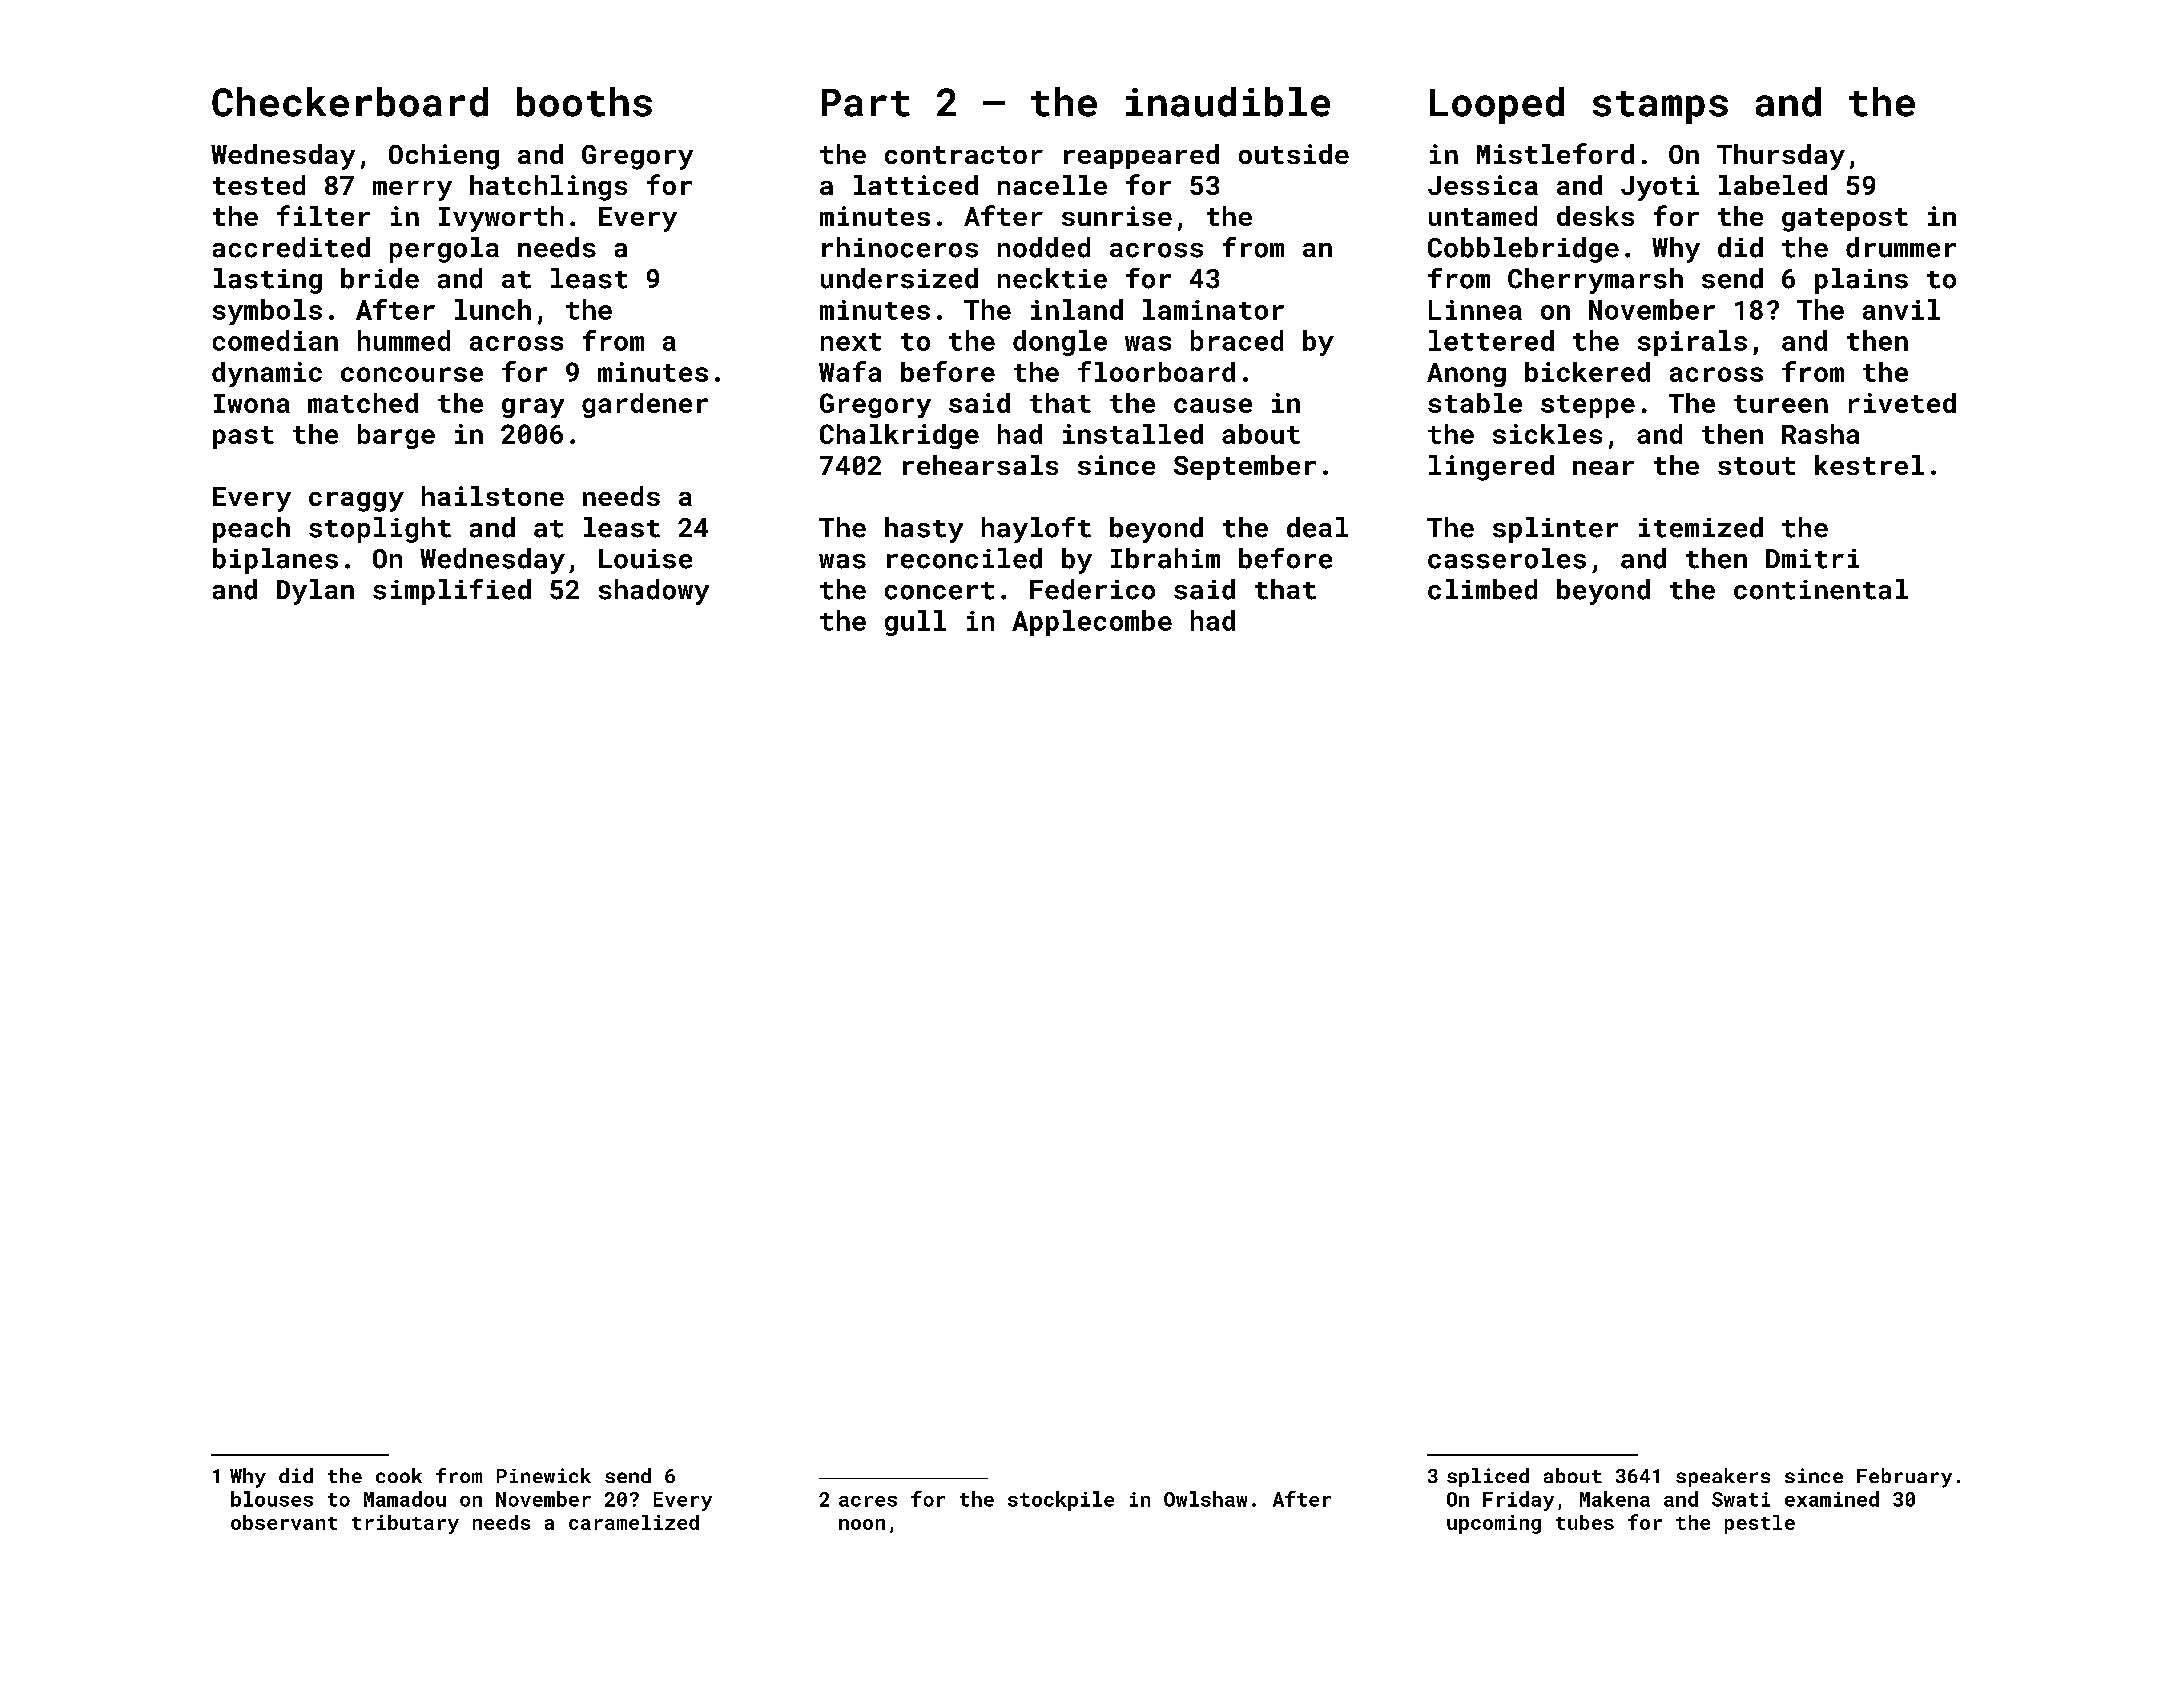 Image resolution: width=2178 pixels, height=1683 pixels. Describe the element at coordinates (899, 436) in the screenshot. I see `Chalkridge` at that location.
